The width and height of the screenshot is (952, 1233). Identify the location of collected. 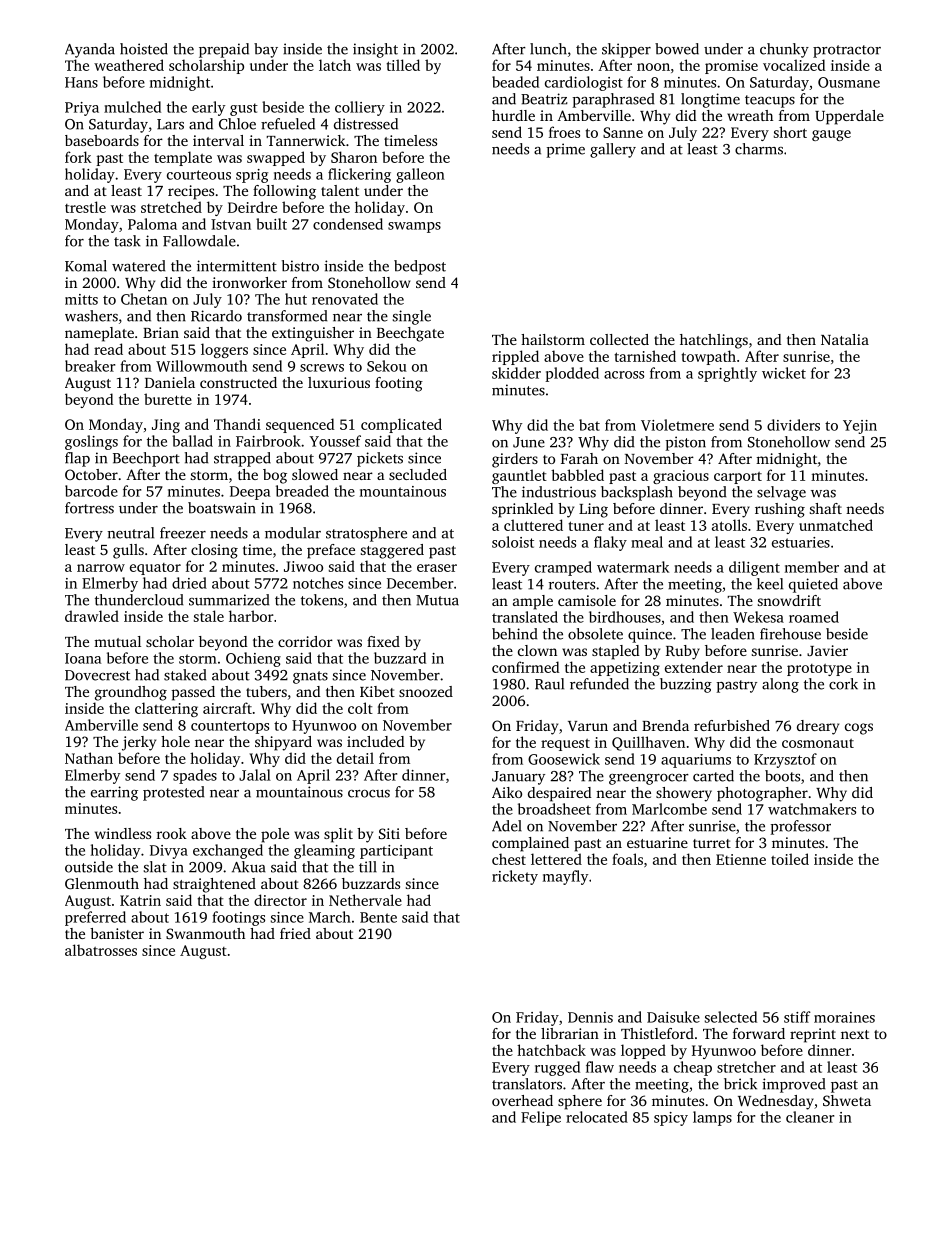
(619, 339).
